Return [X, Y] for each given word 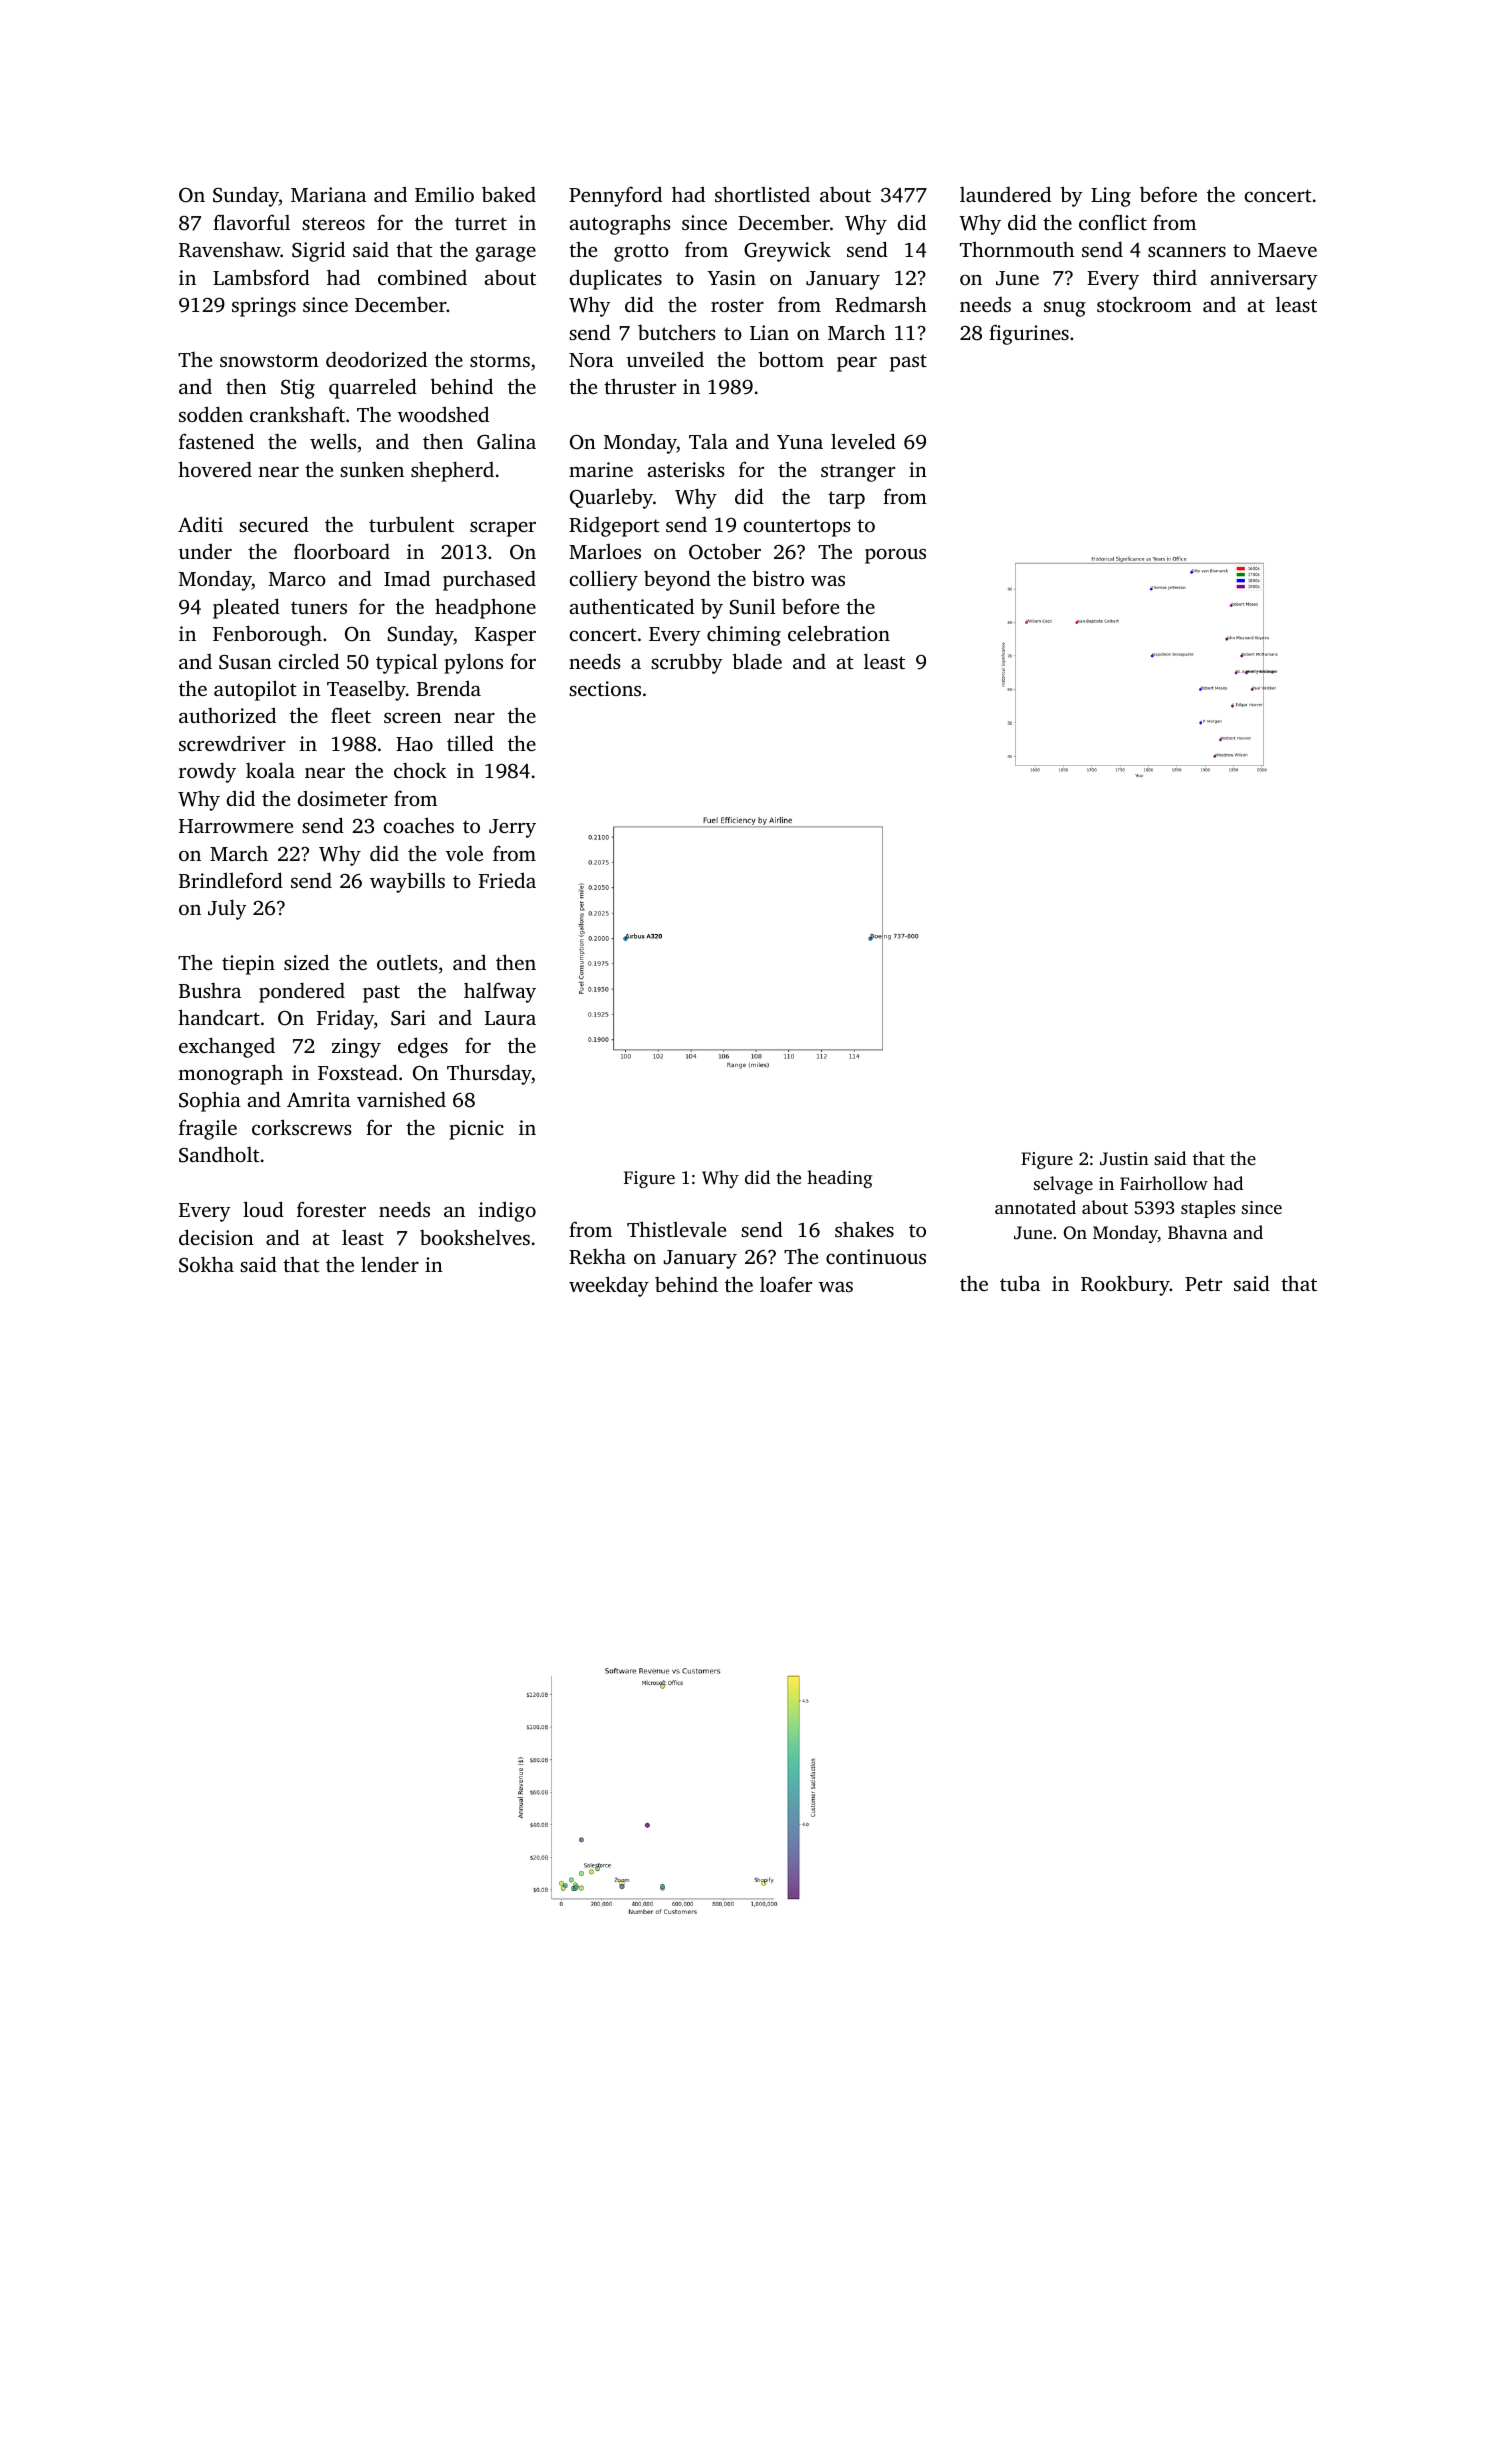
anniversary [1264, 280]
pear [857, 364]
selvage [1063, 1185]
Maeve [1287, 250]
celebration [839, 633]
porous [895, 556]
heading [839, 1179]
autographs [620, 225]
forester [331, 1209]
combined [422, 277]
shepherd [452, 471]
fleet [351, 715]
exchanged [227, 1047]
